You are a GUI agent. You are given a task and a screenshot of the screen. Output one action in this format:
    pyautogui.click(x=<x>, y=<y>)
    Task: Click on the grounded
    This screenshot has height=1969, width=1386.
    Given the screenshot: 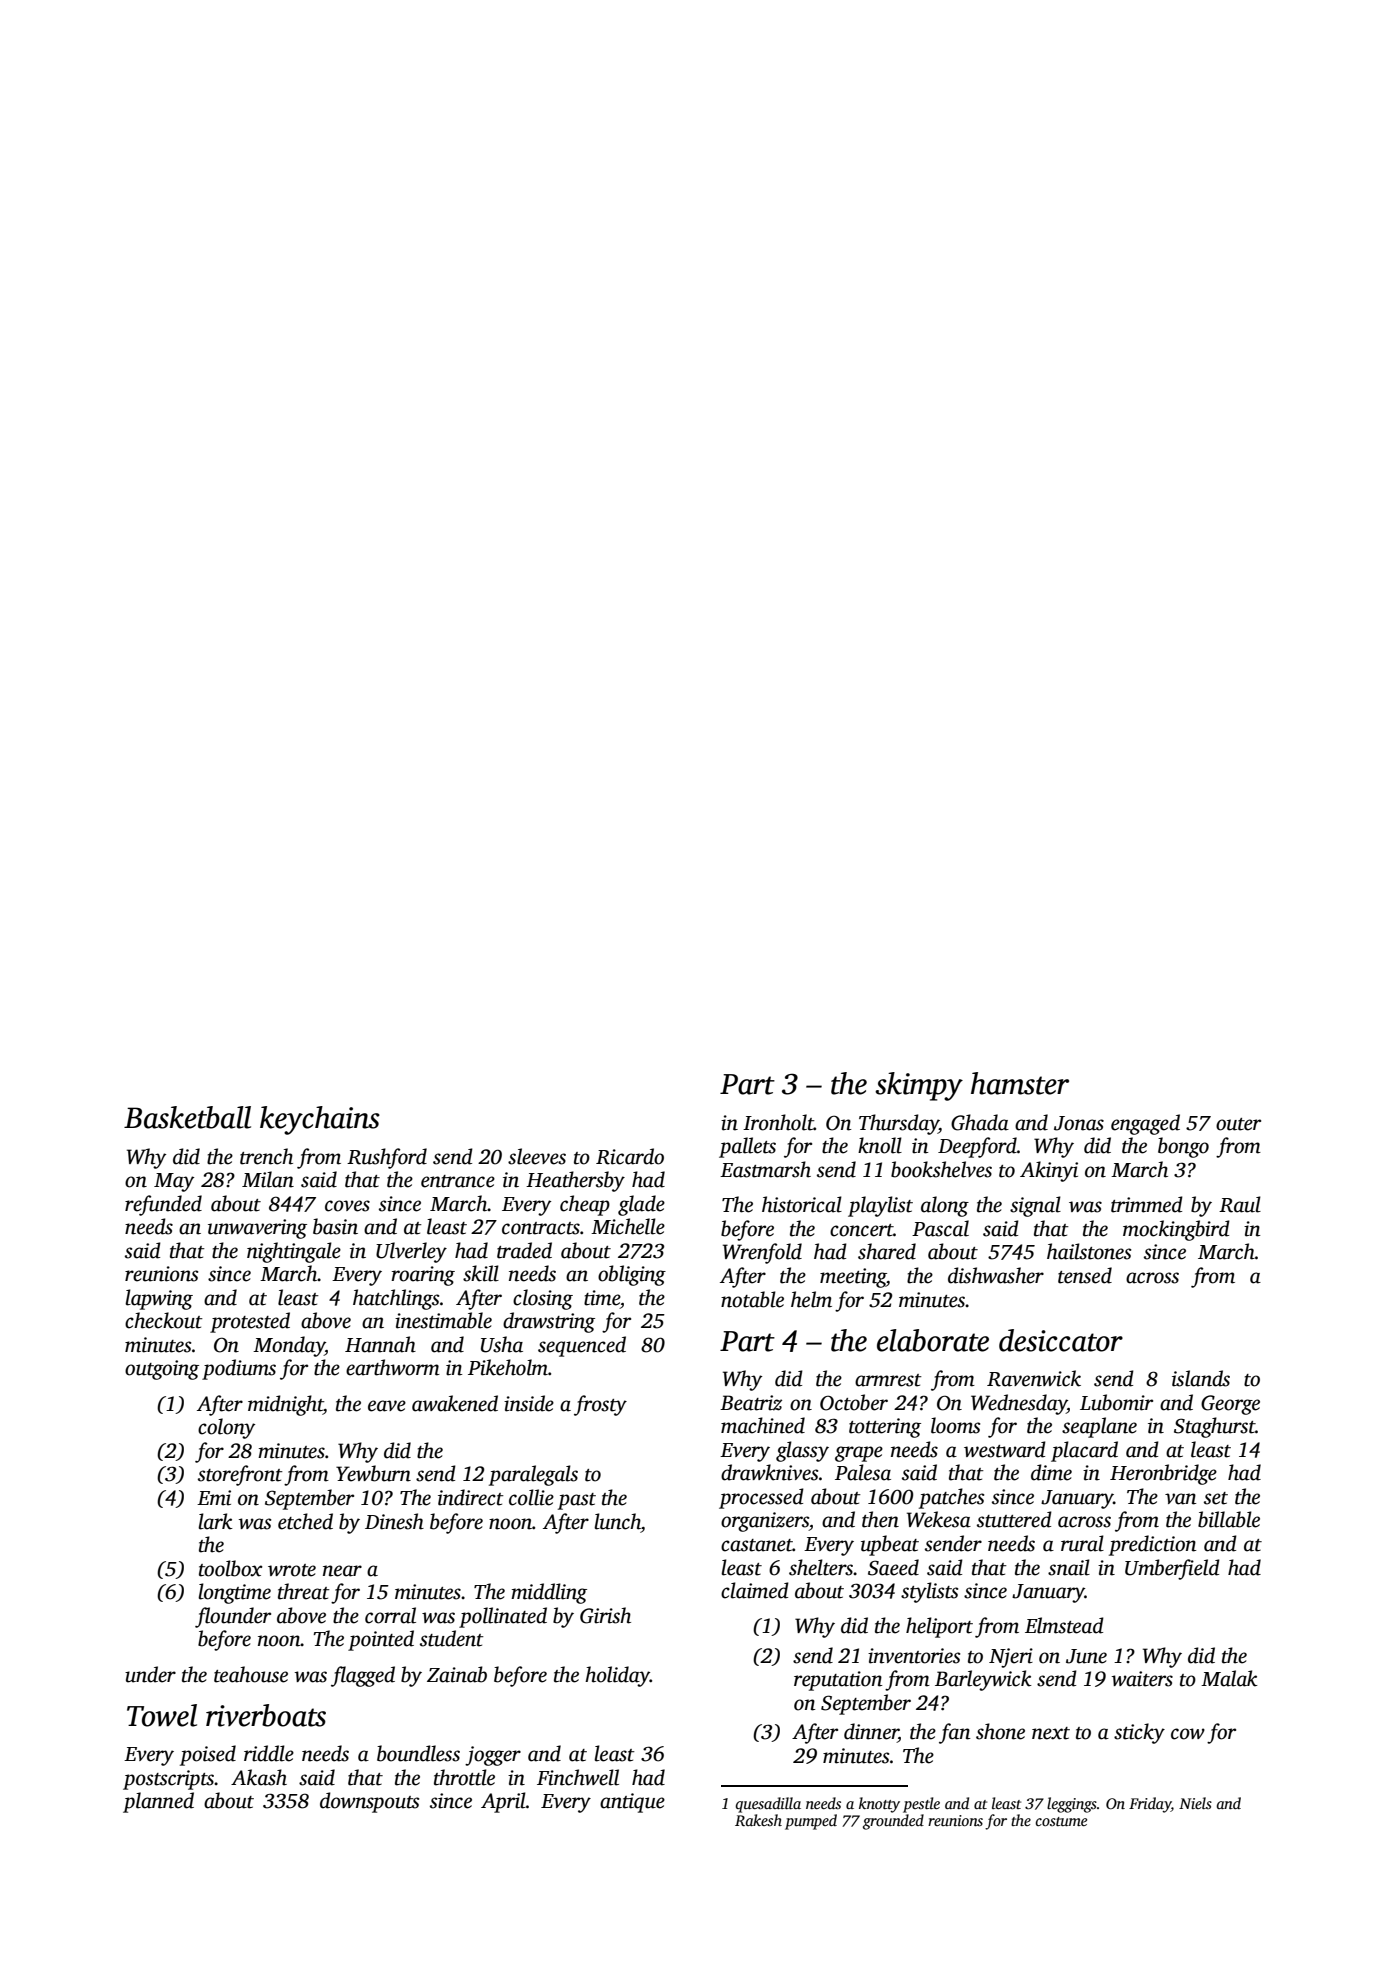 What is the action you would take?
    pyautogui.click(x=893, y=1822)
